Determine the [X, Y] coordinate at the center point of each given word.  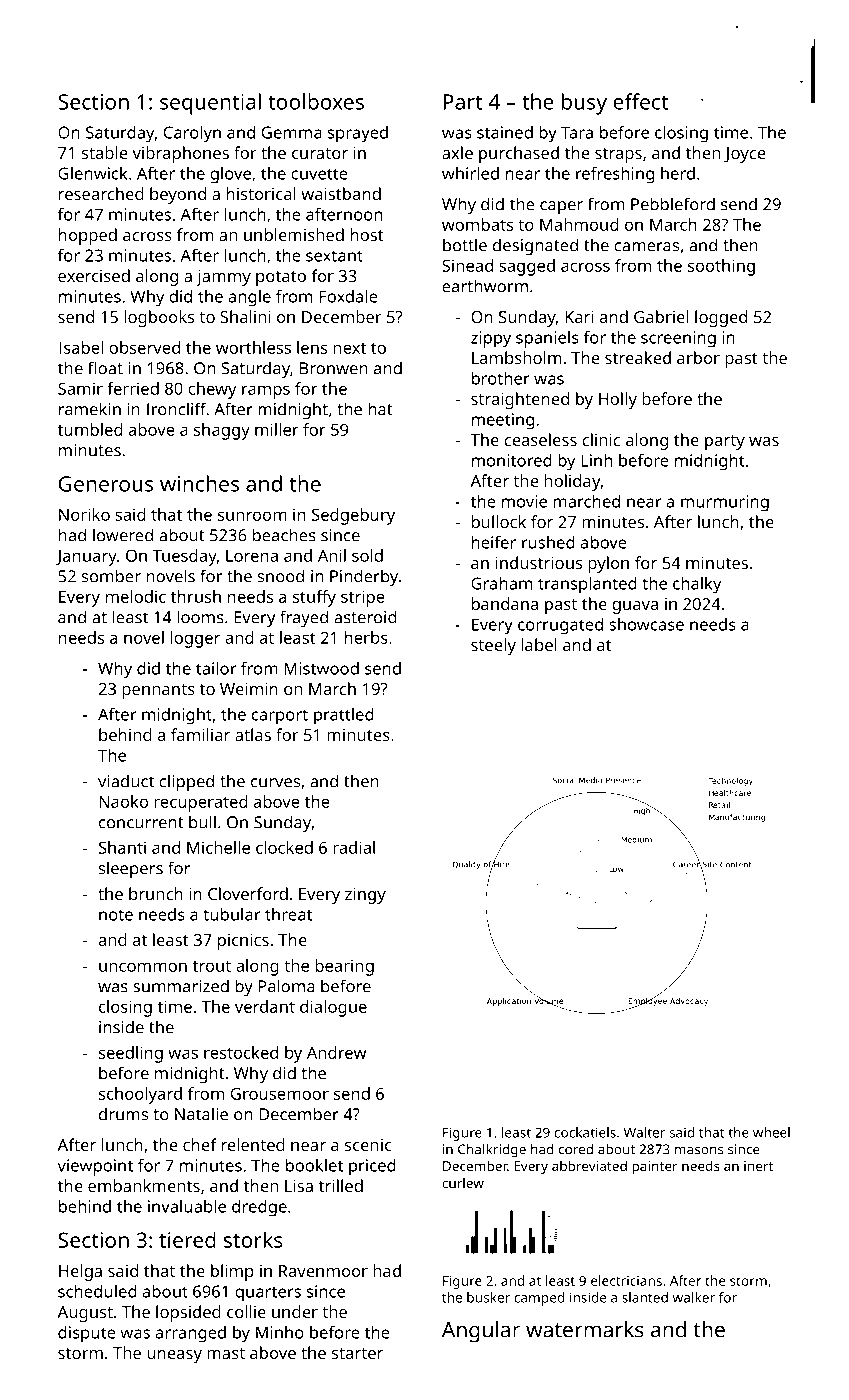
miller [277, 429]
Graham [501, 583]
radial [354, 847]
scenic [368, 1145]
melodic [136, 596]
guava [635, 607]
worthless [253, 347]
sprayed [358, 134]
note [116, 915]
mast [226, 1353]
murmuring [725, 503]
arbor [698, 357]
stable [104, 152]
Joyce [744, 155]
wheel [771, 1132]
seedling [131, 1054]
